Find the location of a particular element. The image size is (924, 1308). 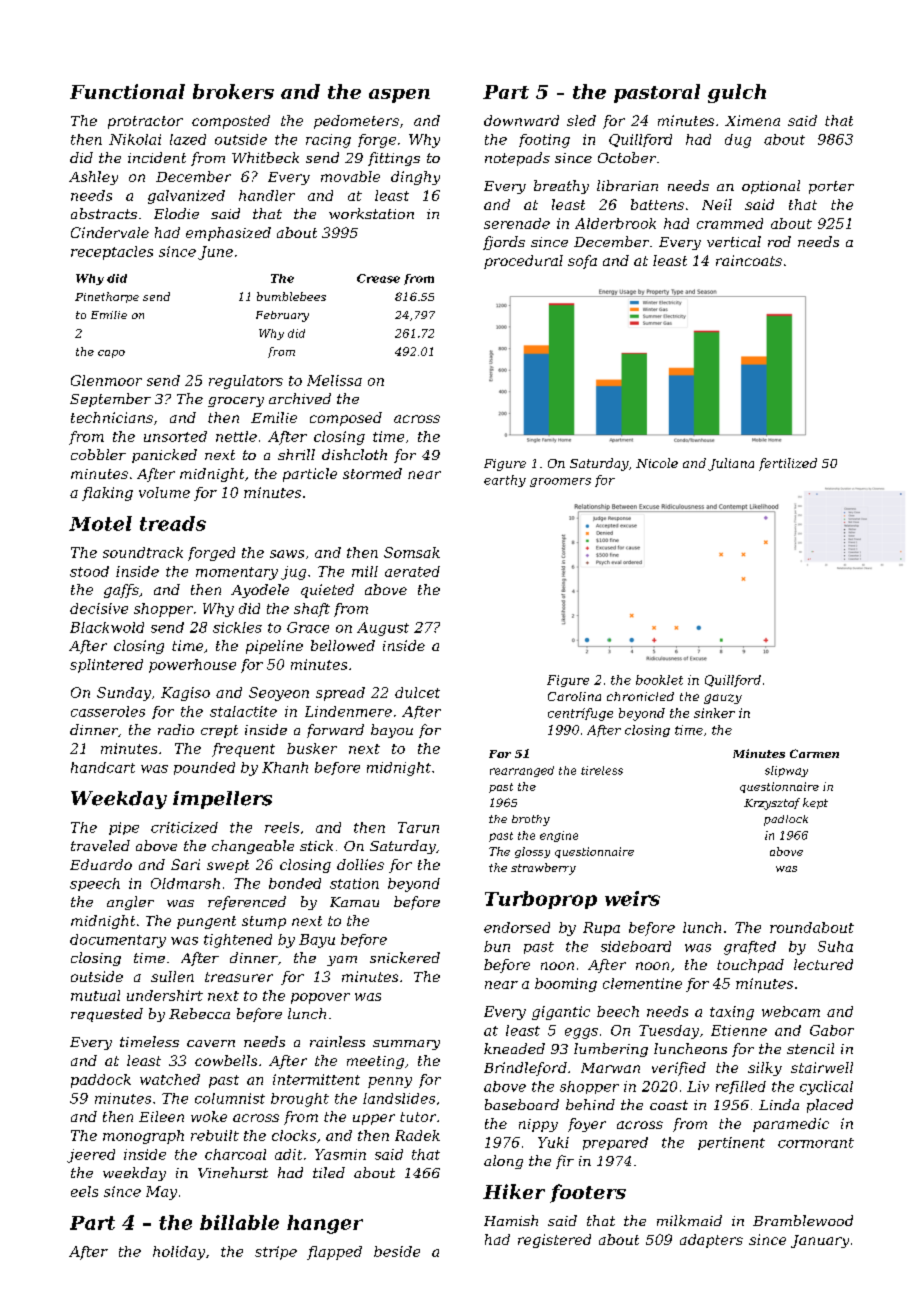

Nicole is located at coordinates (657, 463).
